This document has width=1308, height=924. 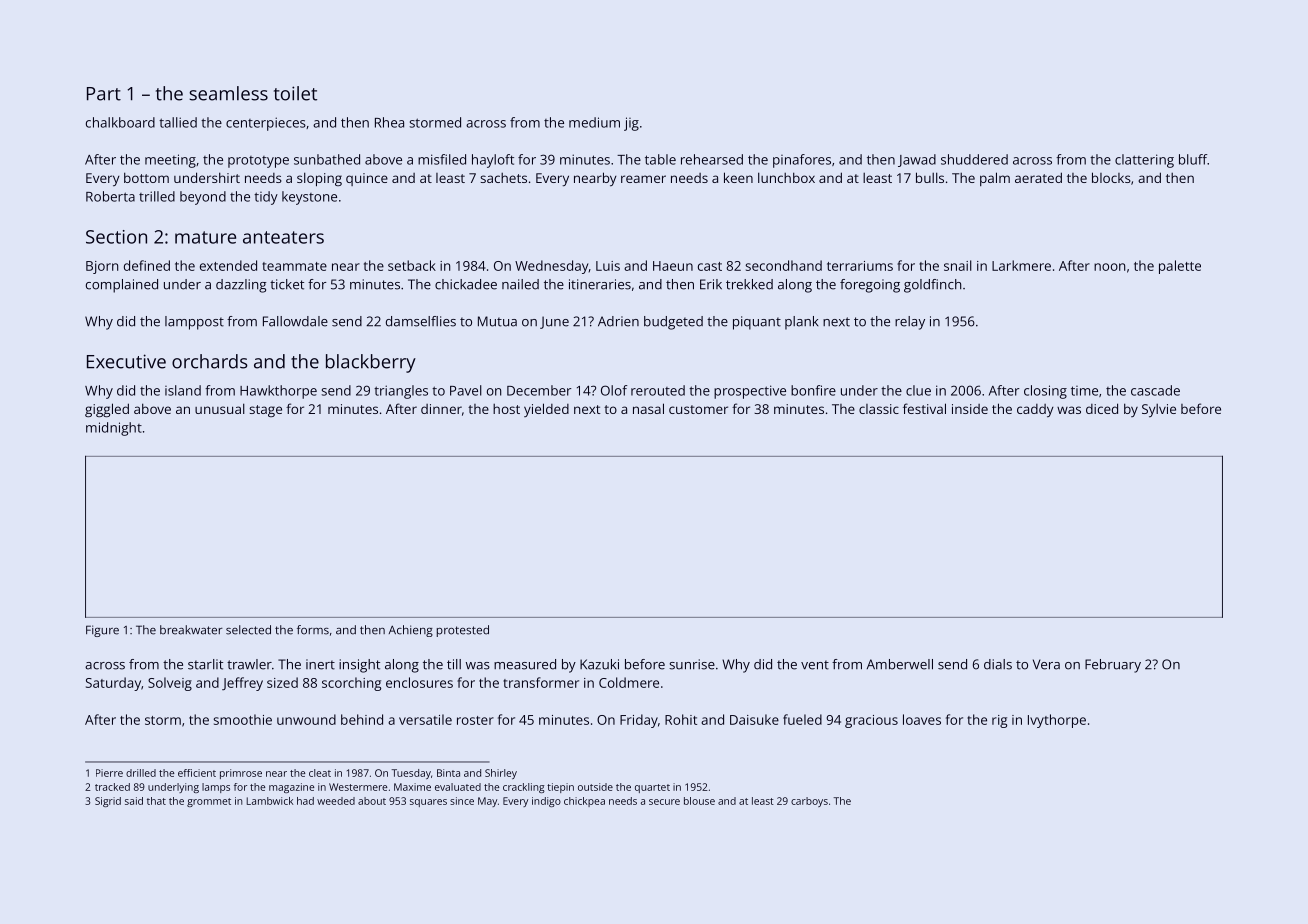 I want to click on bluff, so click(x=1193, y=159).
